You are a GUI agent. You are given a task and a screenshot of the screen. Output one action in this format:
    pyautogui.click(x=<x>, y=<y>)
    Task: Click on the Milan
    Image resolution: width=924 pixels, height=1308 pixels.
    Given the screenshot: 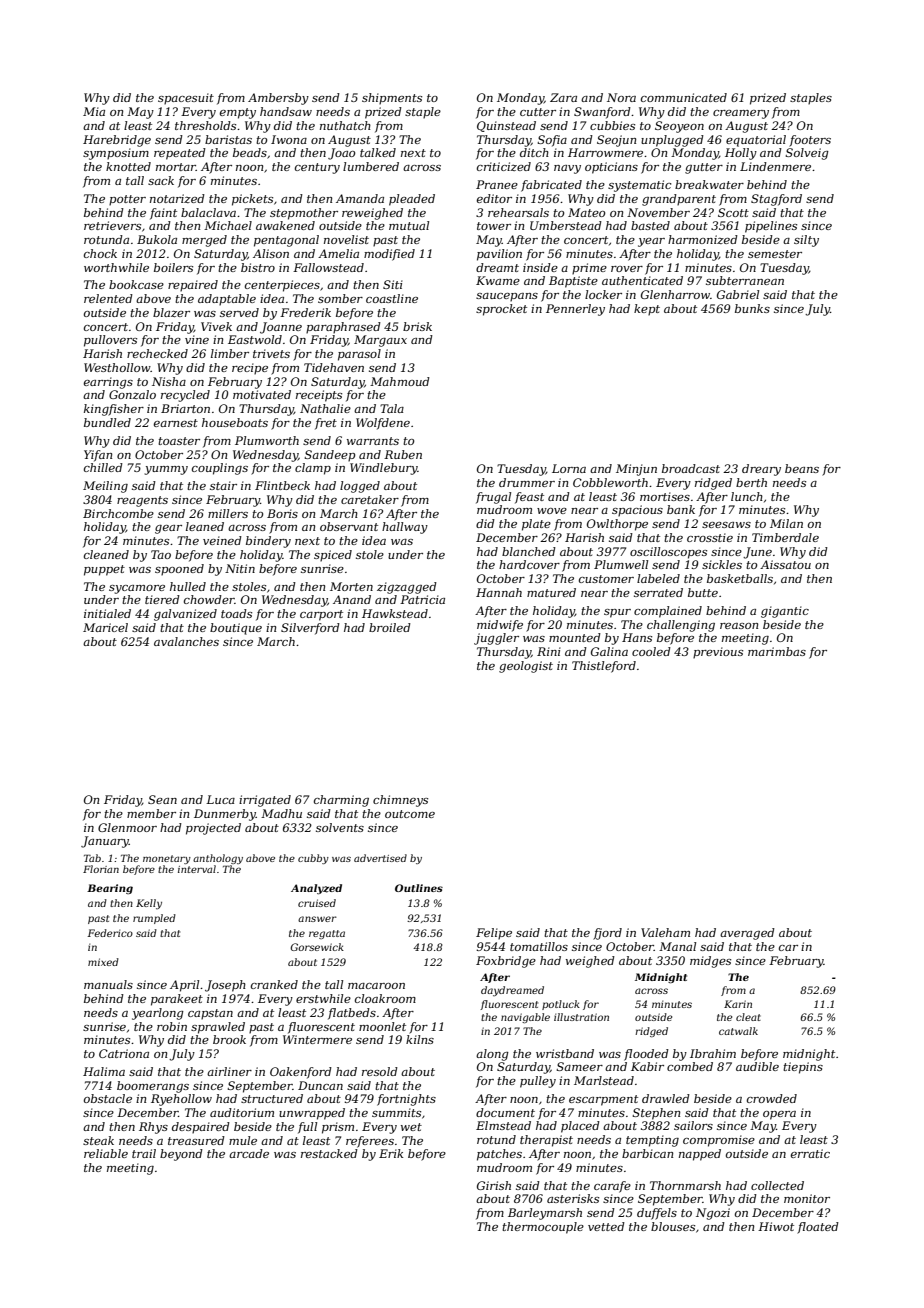 What is the action you would take?
    pyautogui.click(x=786, y=523)
